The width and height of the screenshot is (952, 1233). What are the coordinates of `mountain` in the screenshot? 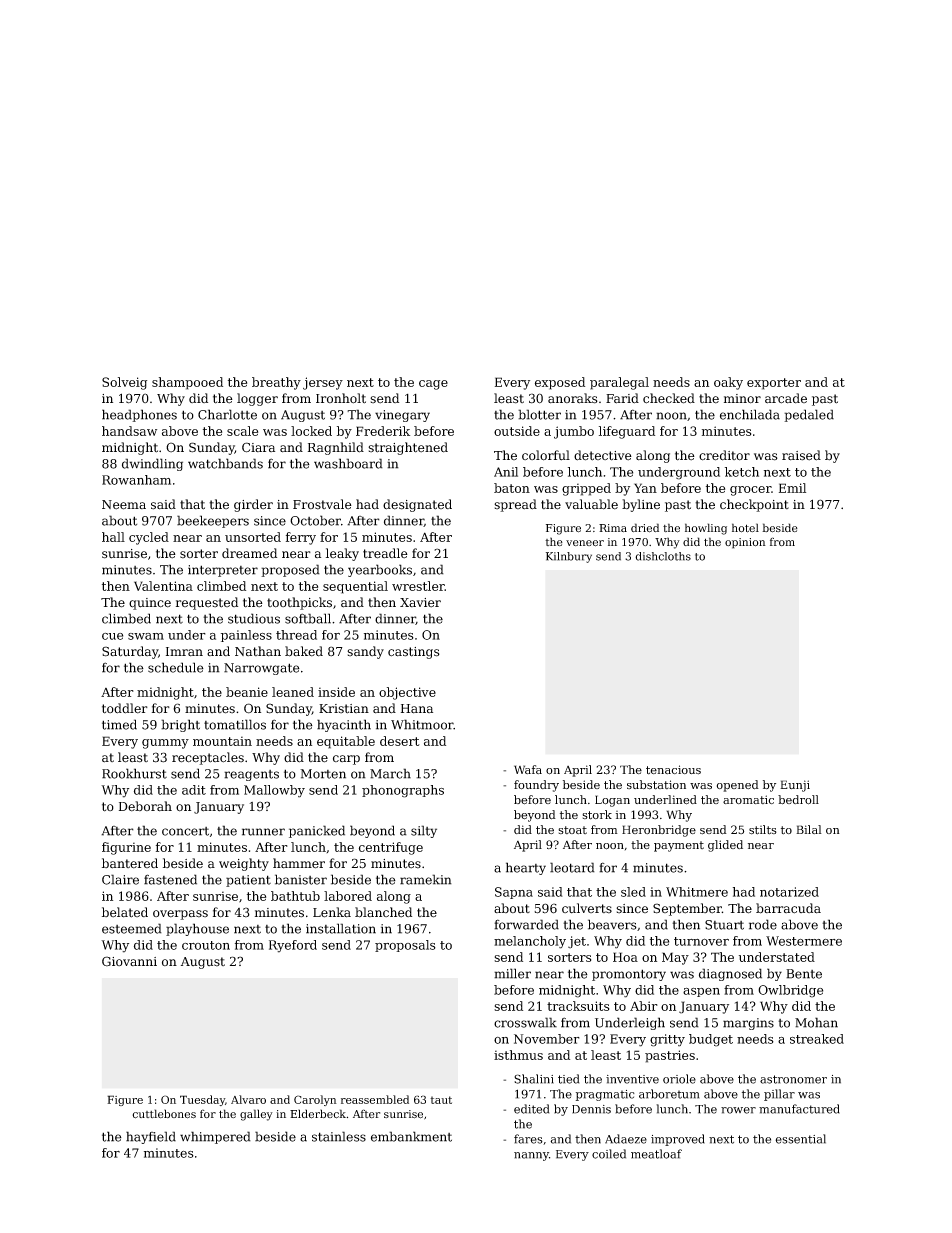 It's located at (222, 741).
